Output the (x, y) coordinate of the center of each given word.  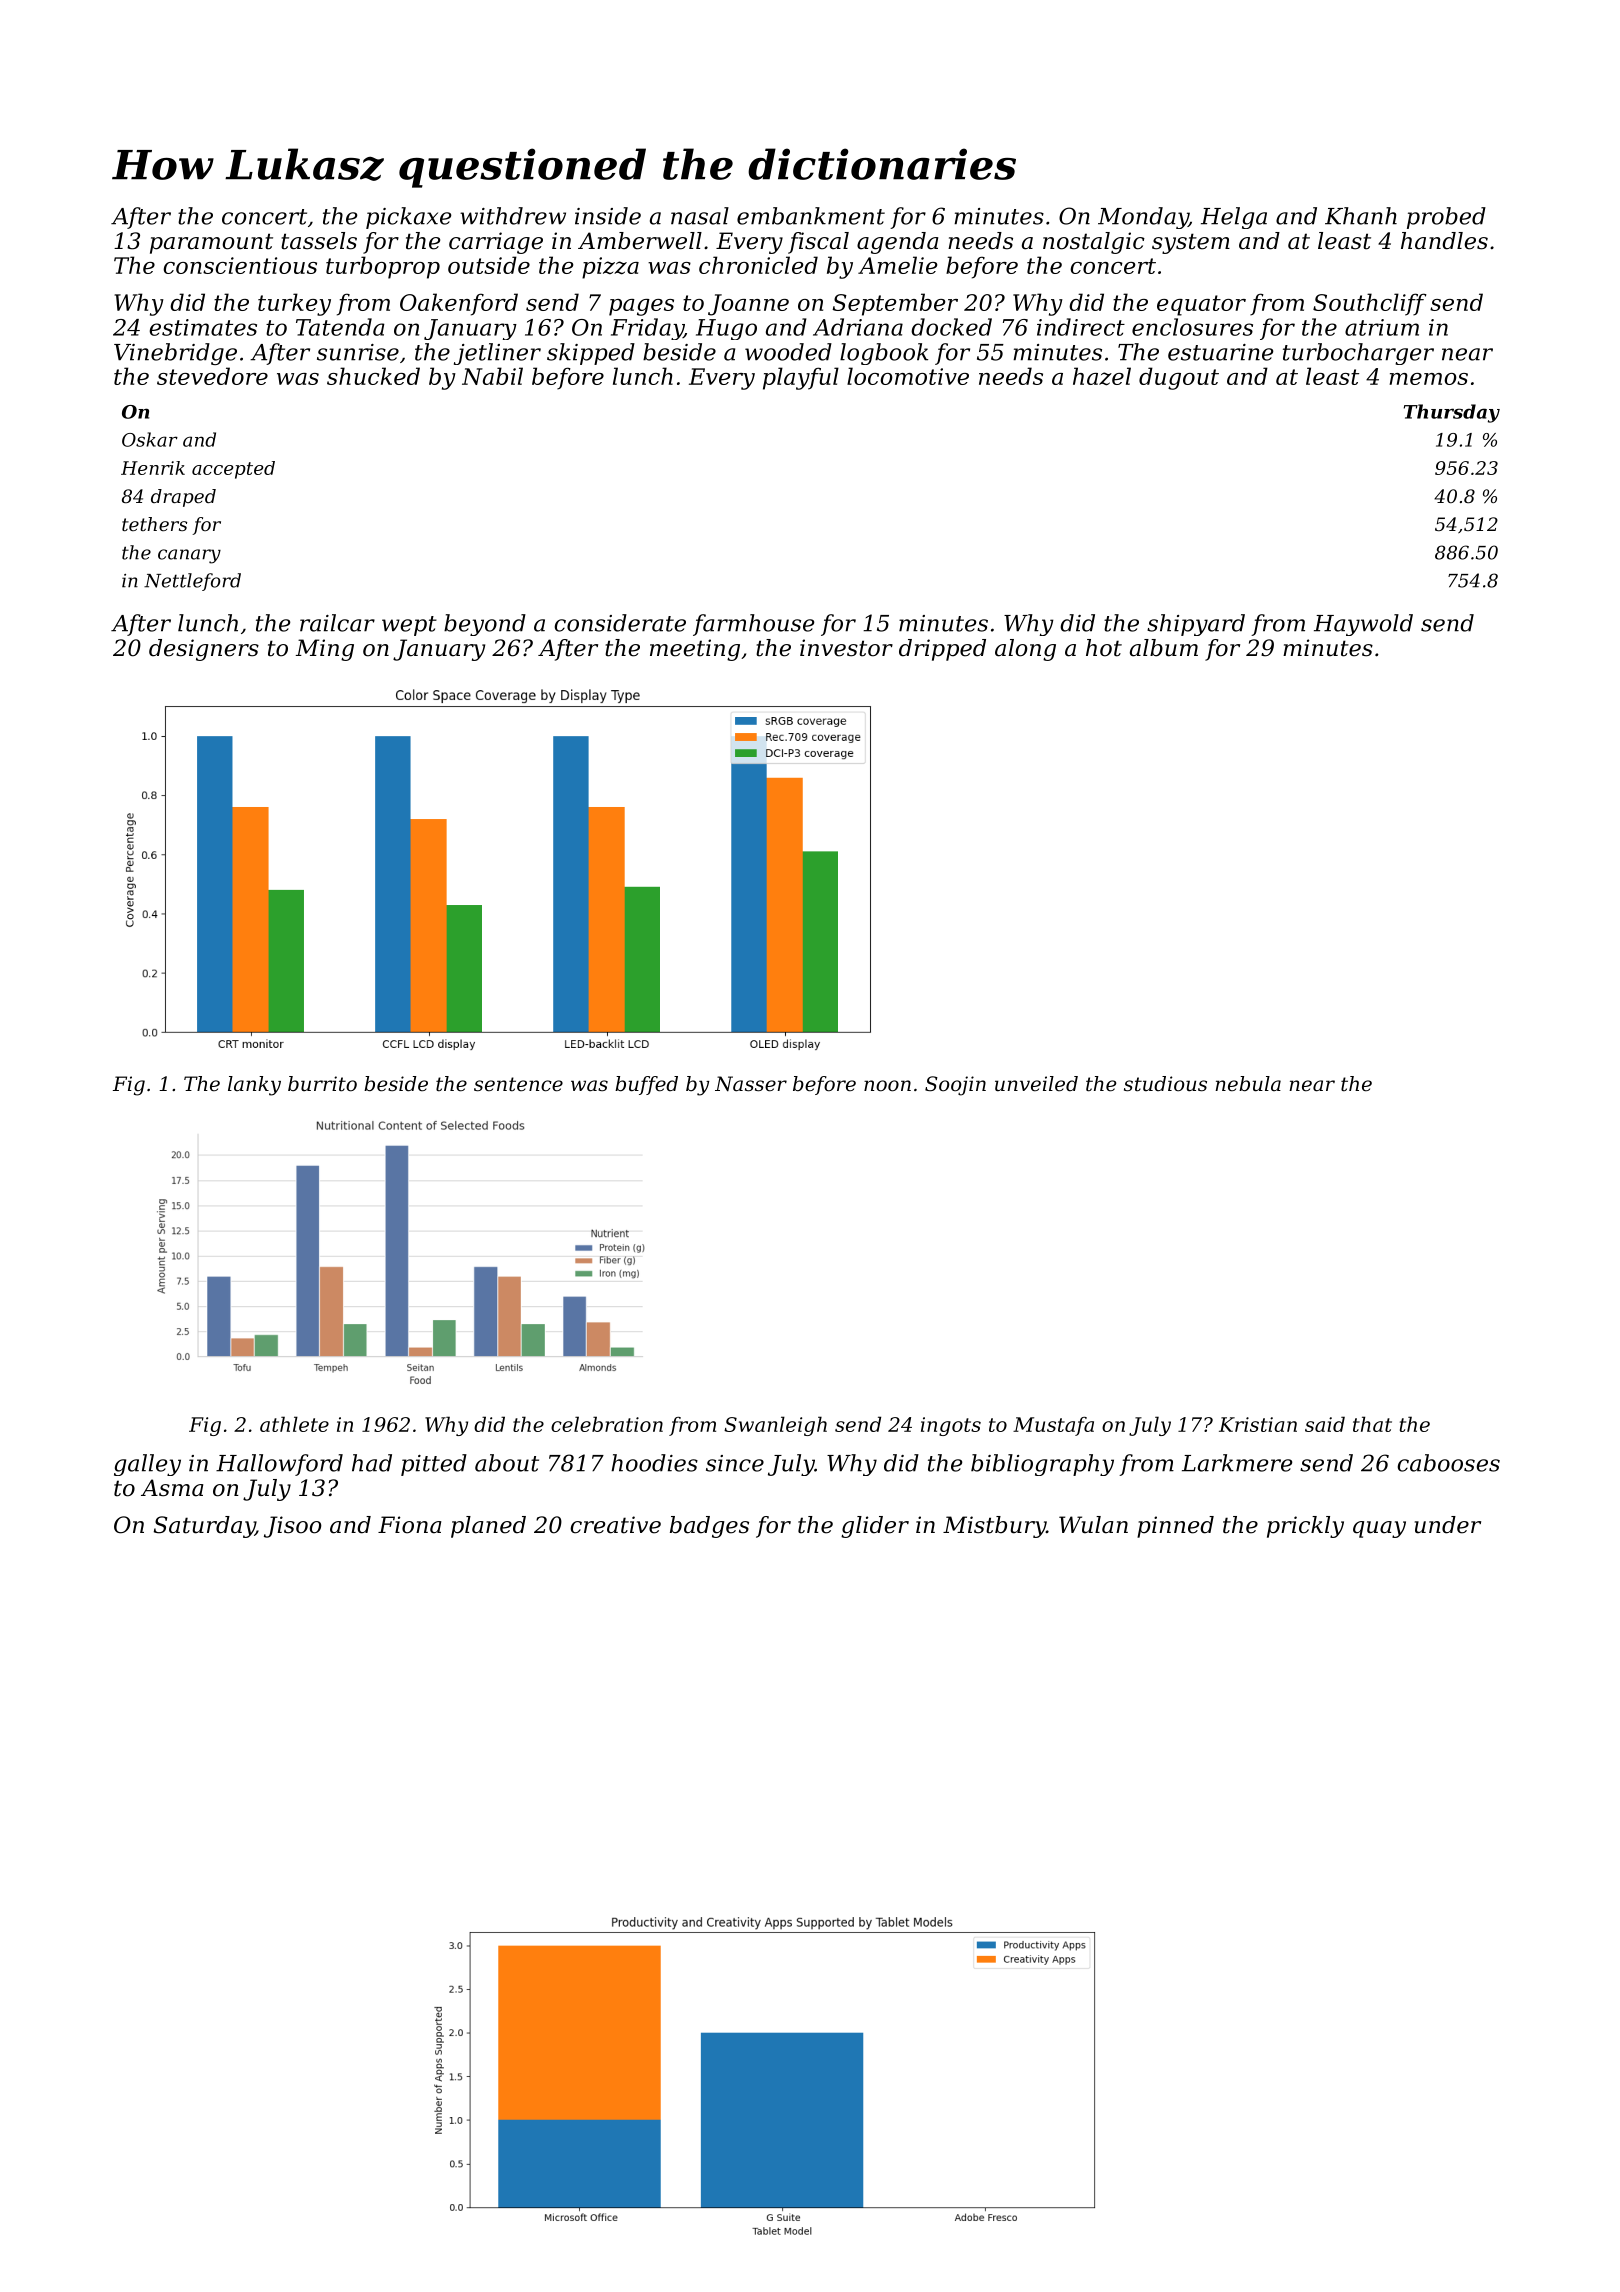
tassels (319, 241)
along (1025, 650)
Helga (1234, 218)
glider (875, 1527)
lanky (254, 1086)
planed (488, 1527)
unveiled (1036, 1084)
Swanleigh (775, 1426)
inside (608, 216)
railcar (337, 623)
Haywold (1363, 625)
